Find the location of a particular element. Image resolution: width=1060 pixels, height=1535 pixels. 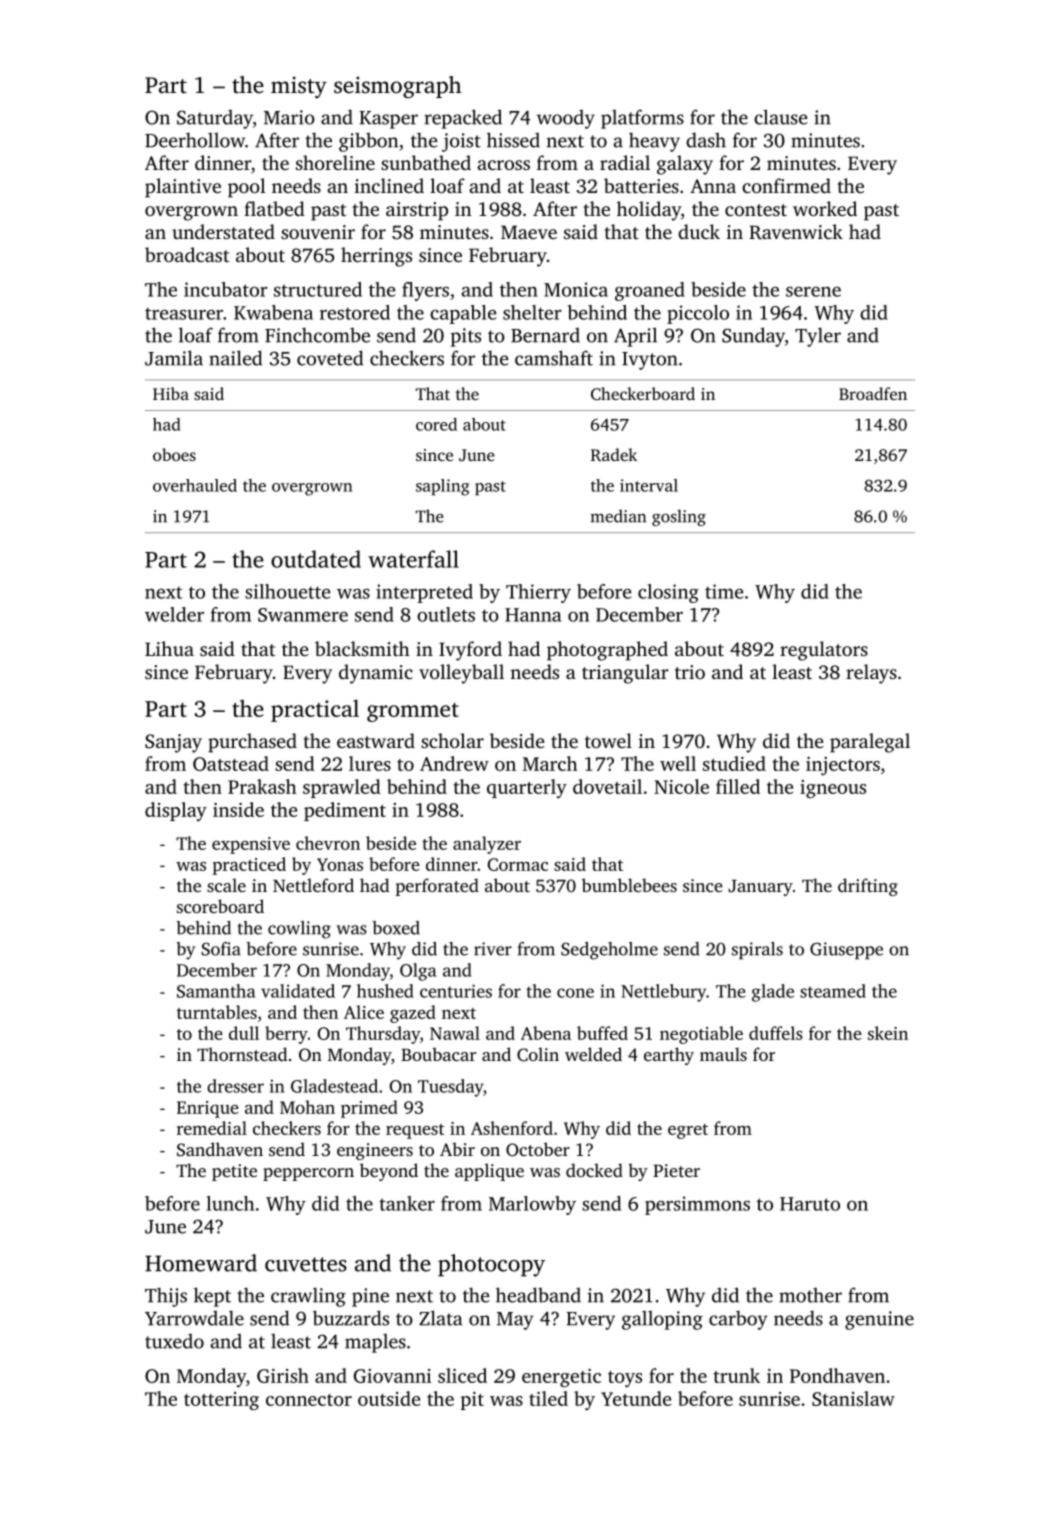

dresser is located at coordinates (235, 1086).
